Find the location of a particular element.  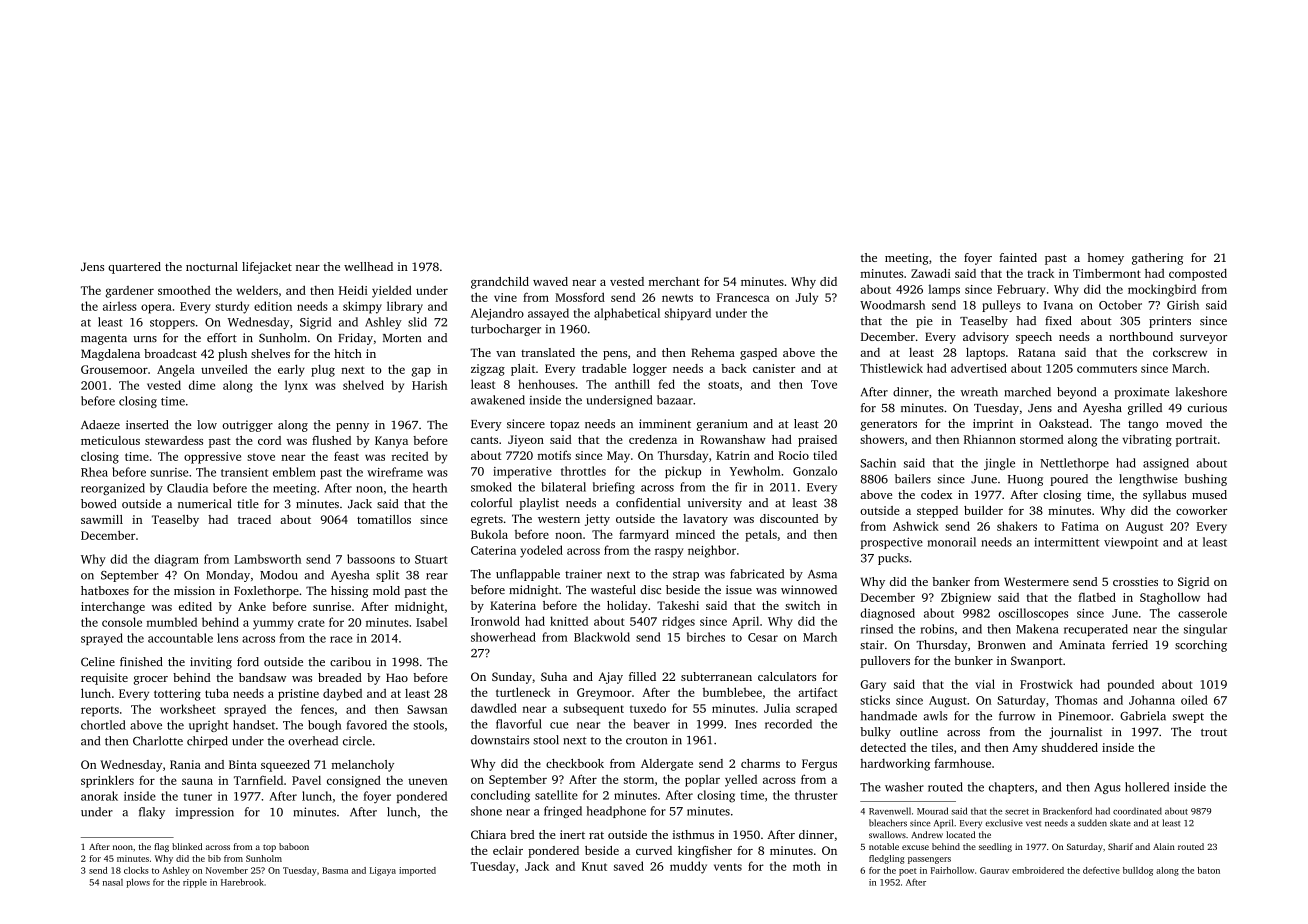

confidential is located at coordinates (648, 502).
